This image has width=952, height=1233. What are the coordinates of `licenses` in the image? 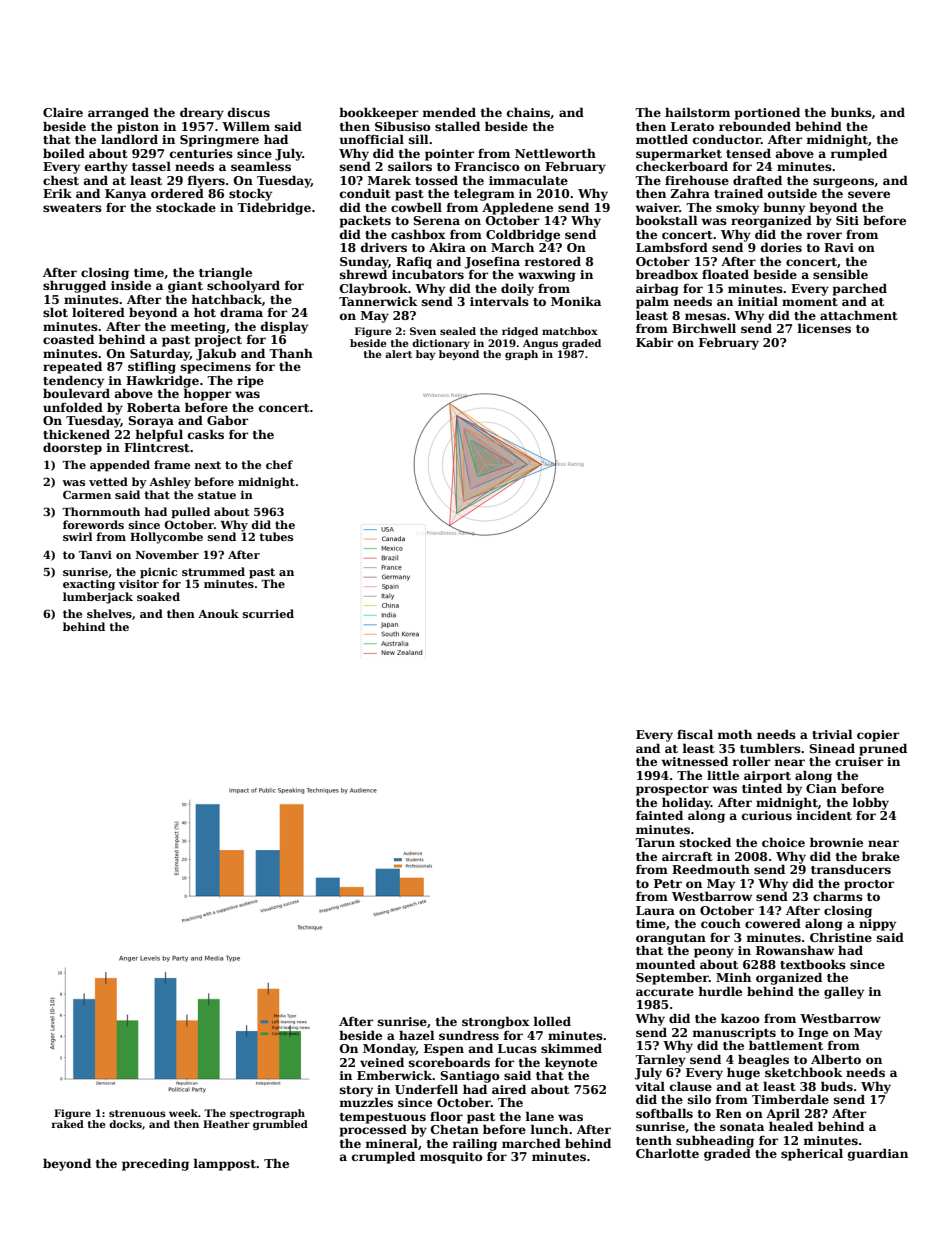 It's located at (824, 328).
